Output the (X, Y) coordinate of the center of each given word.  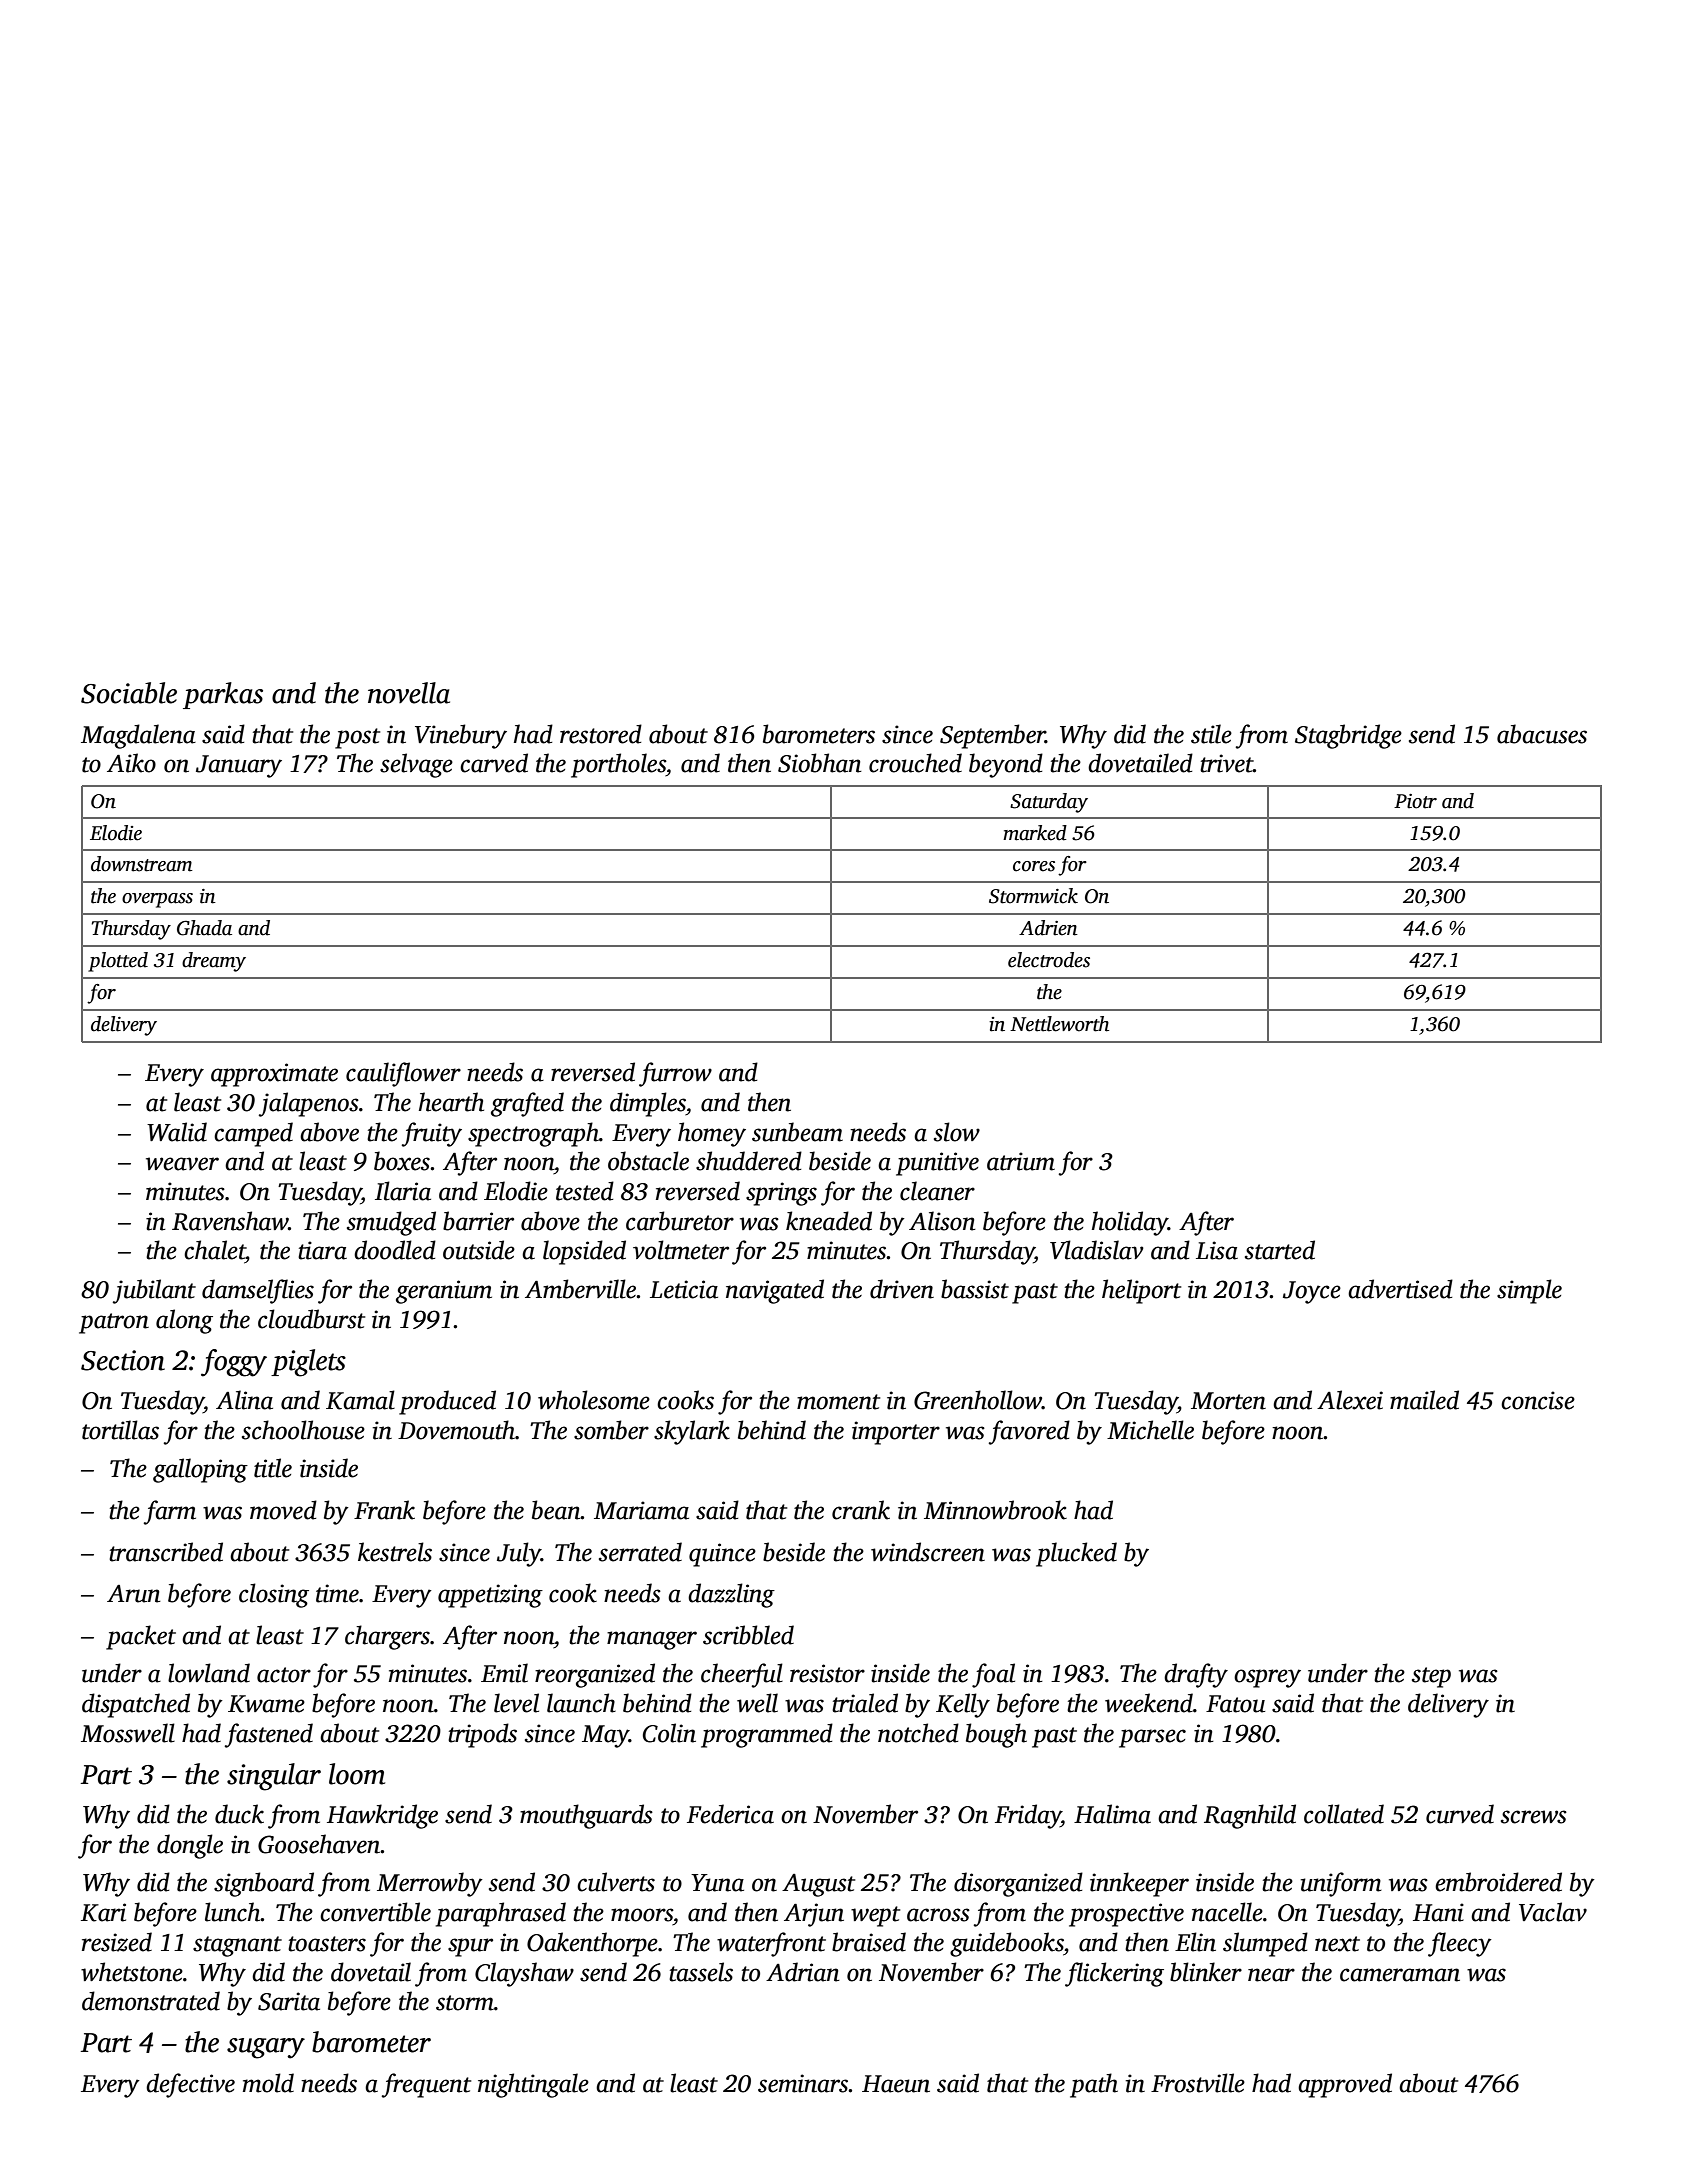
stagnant (237, 1946)
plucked (1076, 1554)
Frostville (1198, 2083)
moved (283, 1510)
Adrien (1048, 928)
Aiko (131, 763)
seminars (803, 2083)
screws (1534, 1817)
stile (1211, 734)
